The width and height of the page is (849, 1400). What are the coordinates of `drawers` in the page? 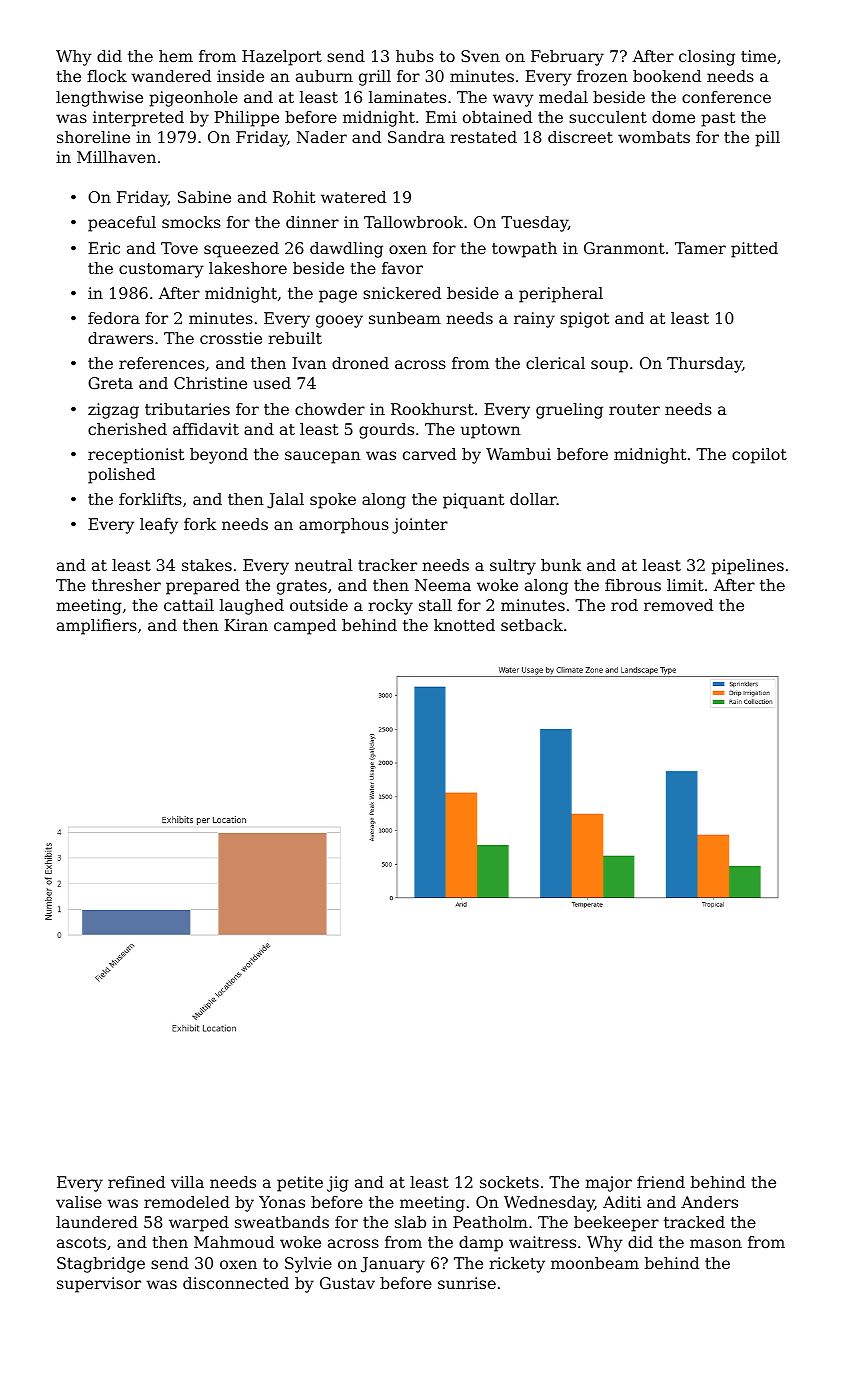 It's located at (120, 338).
